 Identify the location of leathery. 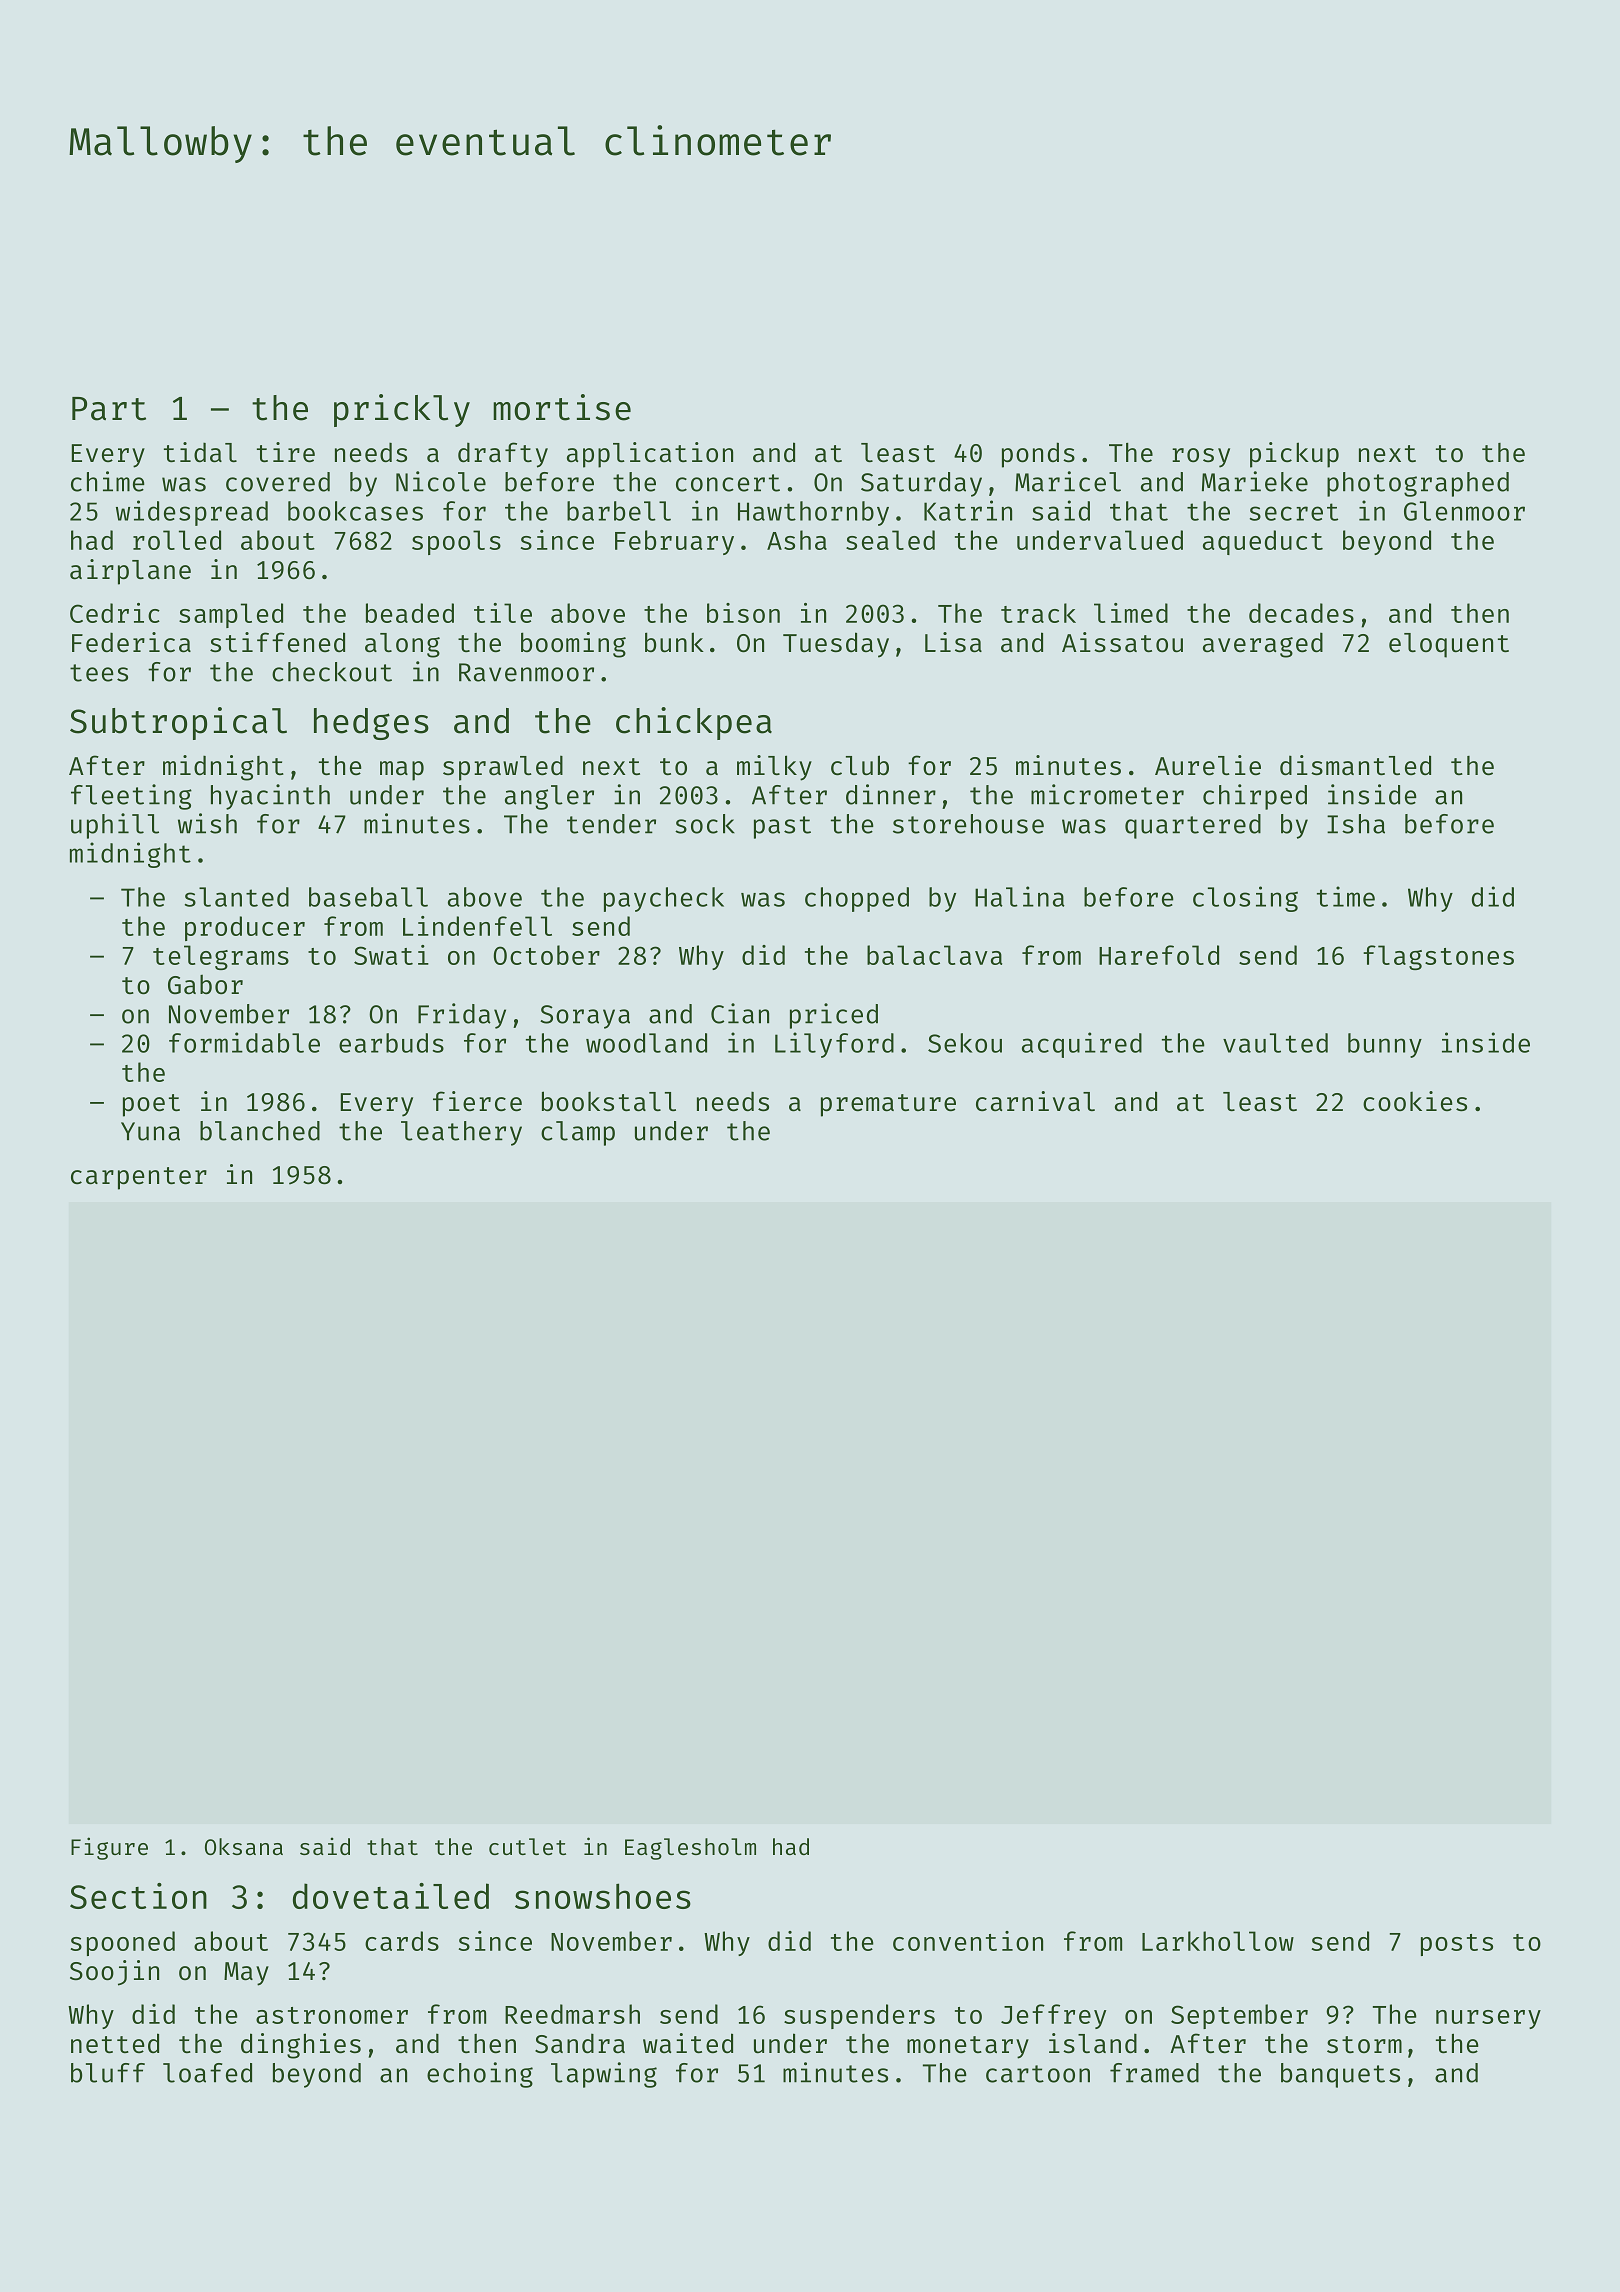
(461, 1133).
